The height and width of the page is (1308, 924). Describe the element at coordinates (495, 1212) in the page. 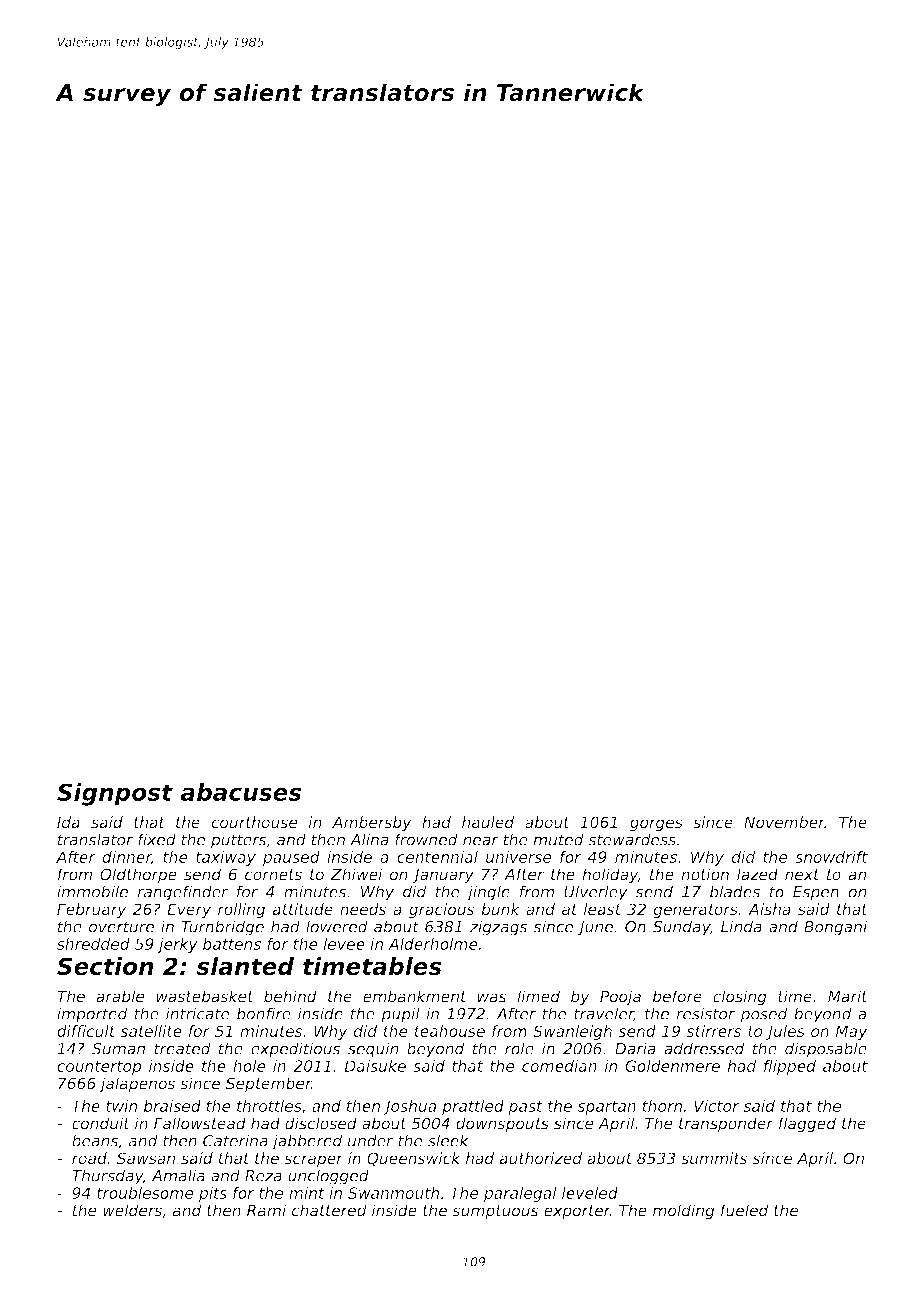

I see `sumptuous` at that location.
